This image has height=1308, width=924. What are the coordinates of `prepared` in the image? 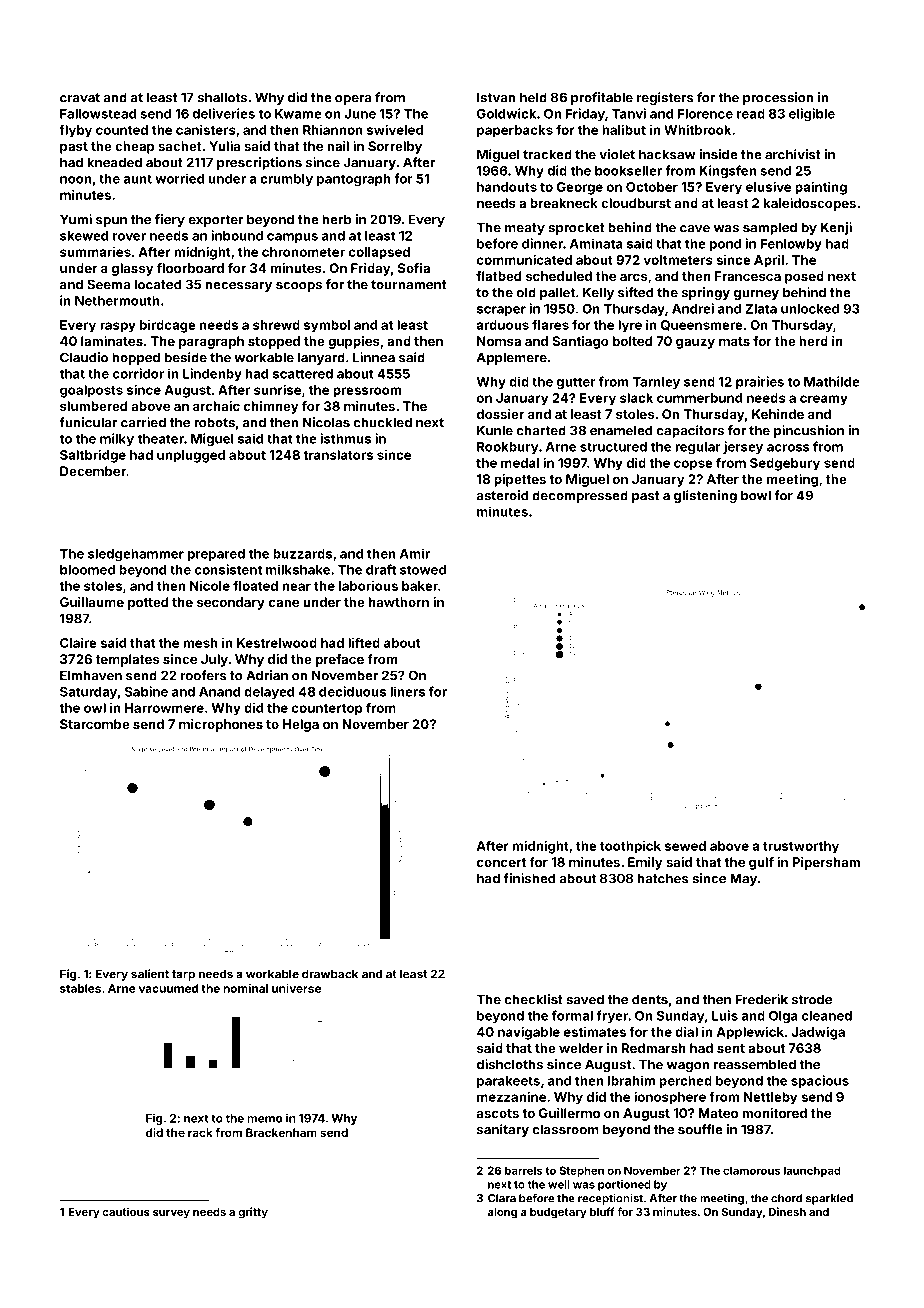 It's located at (216, 555).
